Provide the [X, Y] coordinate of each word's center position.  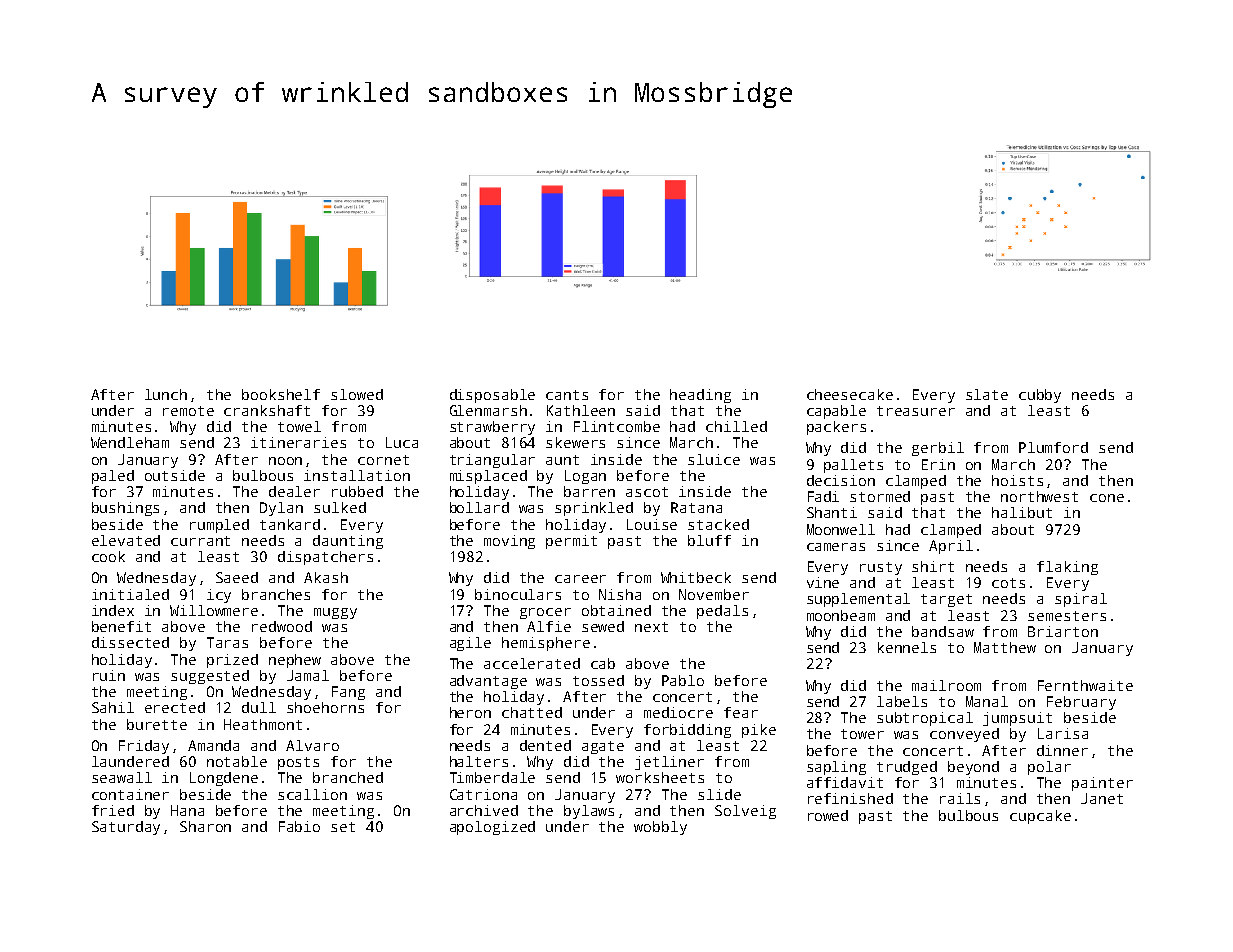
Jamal [308, 675]
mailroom [946, 685]
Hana [187, 810]
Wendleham [130, 442]
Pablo [683, 680]
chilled [736, 426]
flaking [1067, 568]
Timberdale [492, 777]
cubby [1040, 396]
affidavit [845, 782]
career [580, 579]
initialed [130, 594]
